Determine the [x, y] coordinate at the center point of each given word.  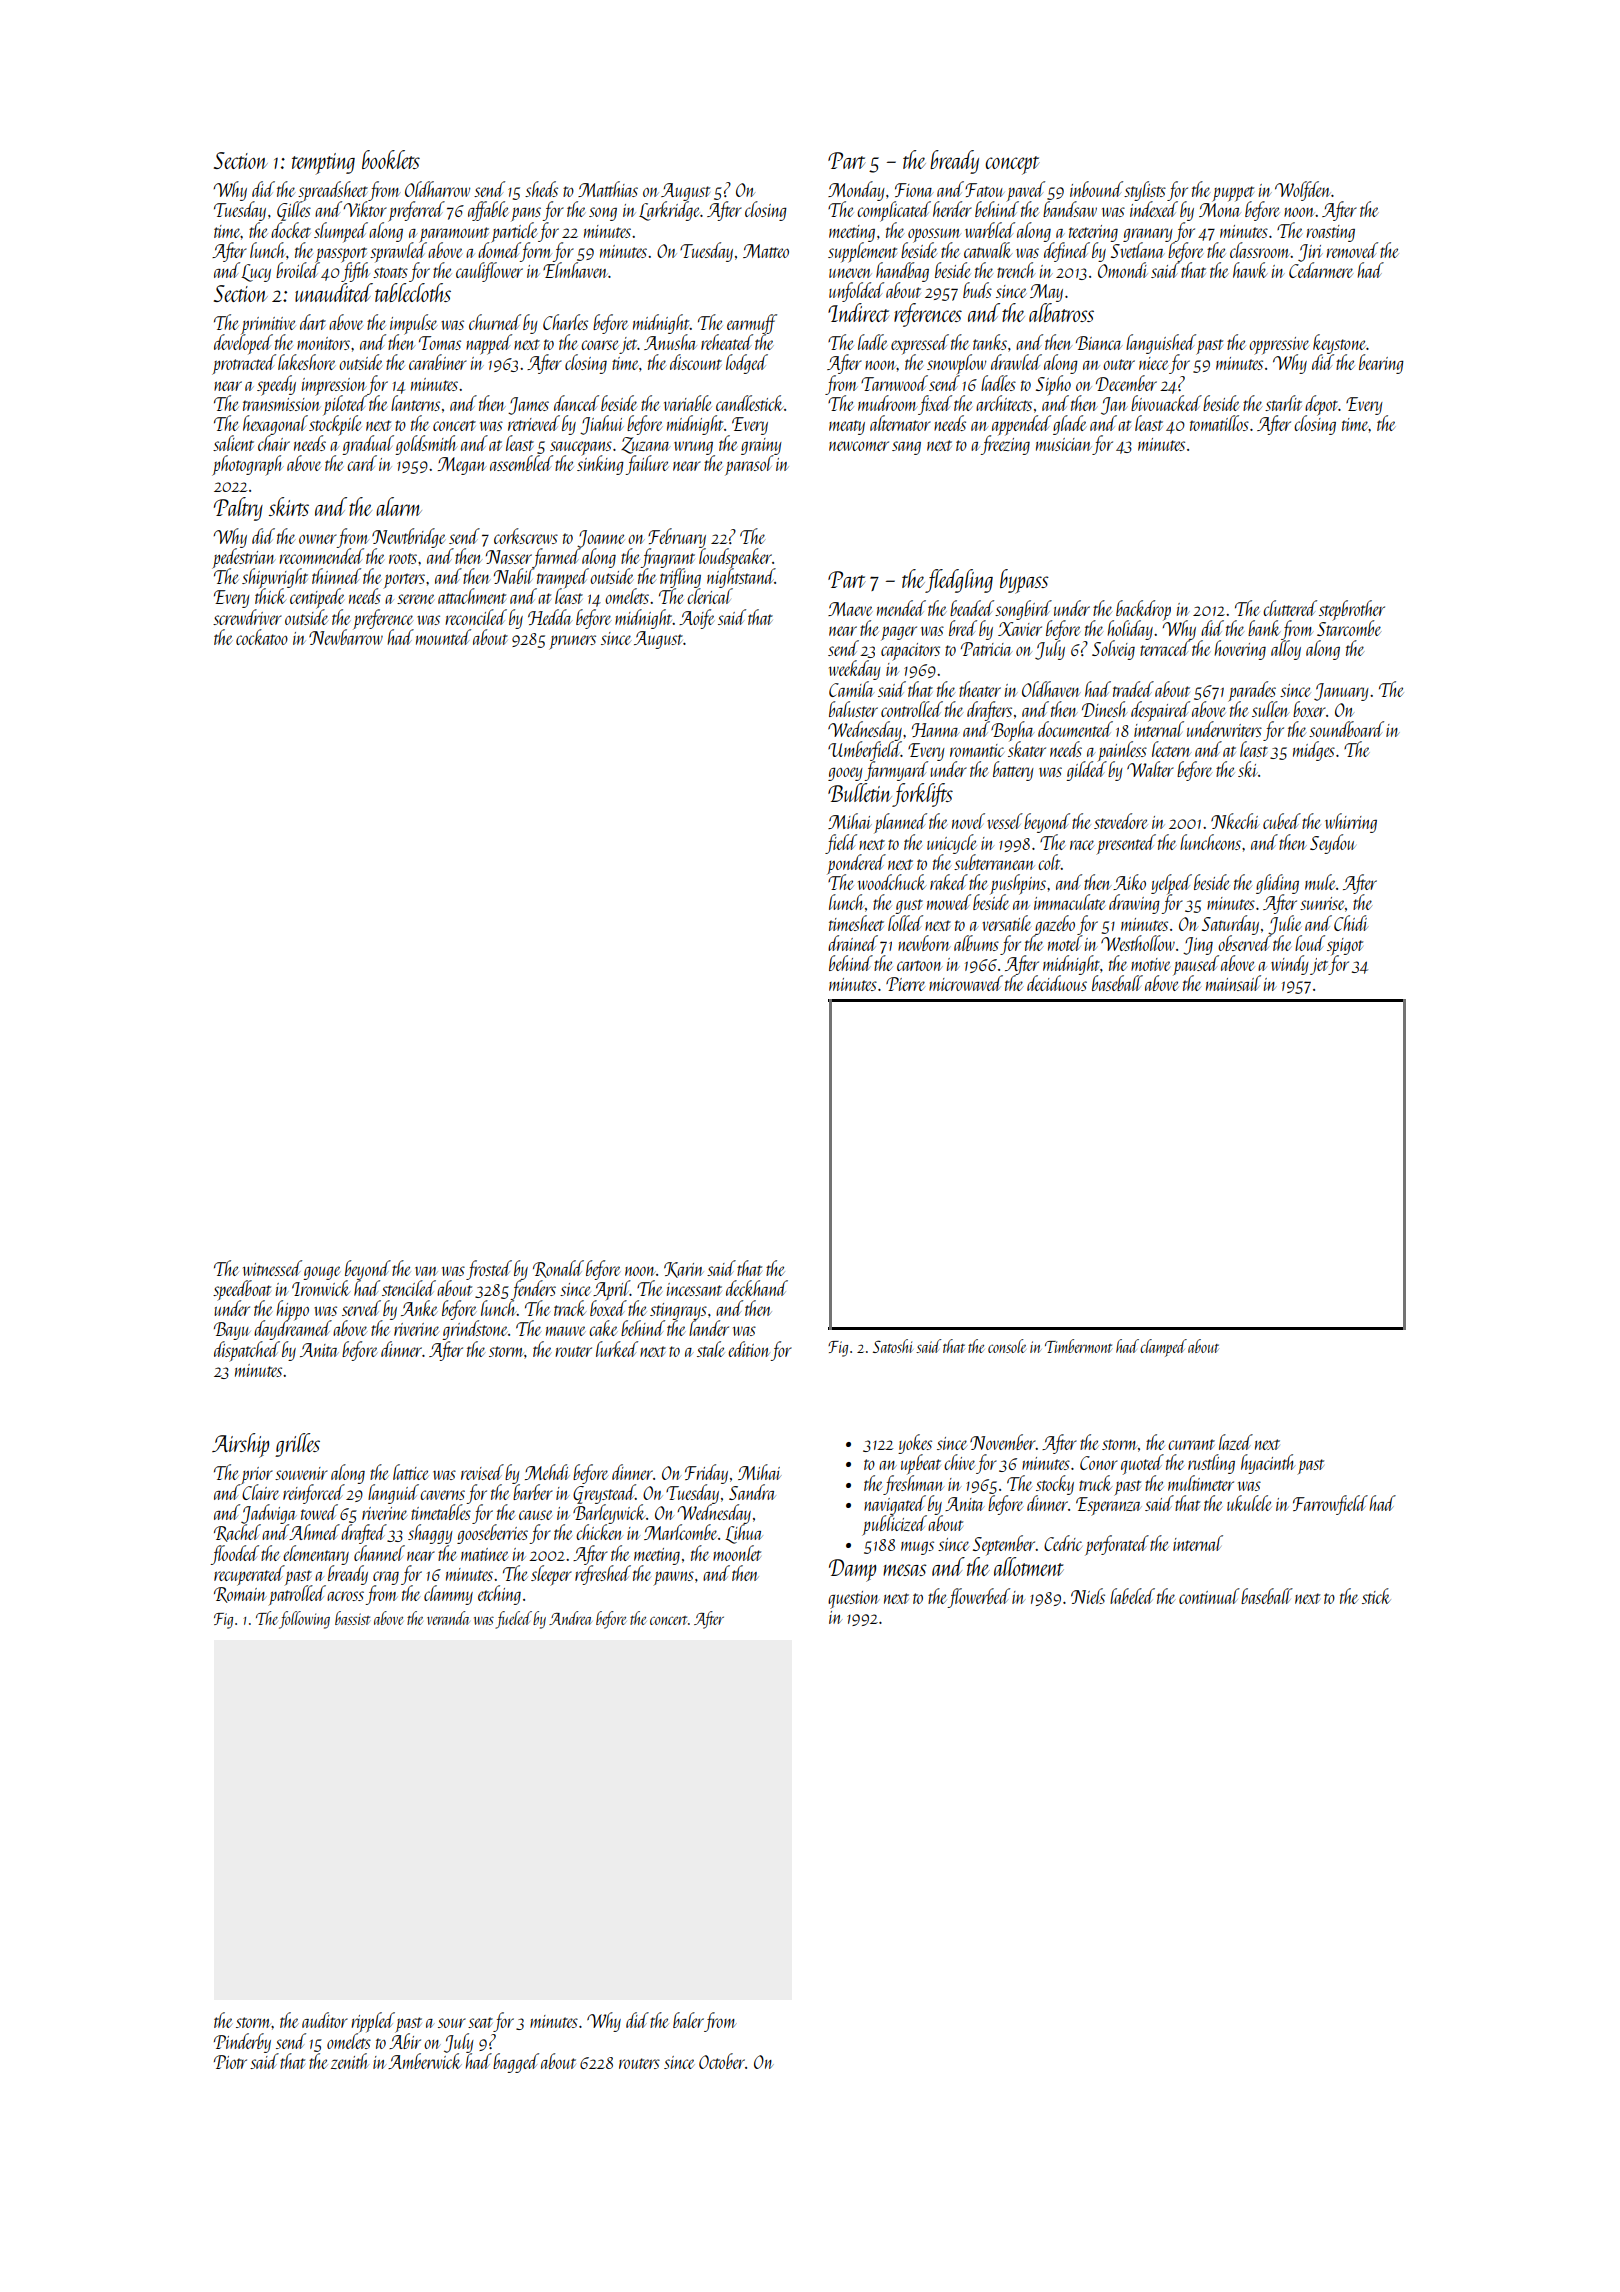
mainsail [1233, 983]
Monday [856, 191]
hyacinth [1268, 1464]
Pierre [905, 984]
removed [1352, 250]
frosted [489, 1270]
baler [688, 2020]
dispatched [247, 1351]
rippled [373, 2022]
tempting [323, 164]
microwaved [966, 983]
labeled [1132, 1596]
